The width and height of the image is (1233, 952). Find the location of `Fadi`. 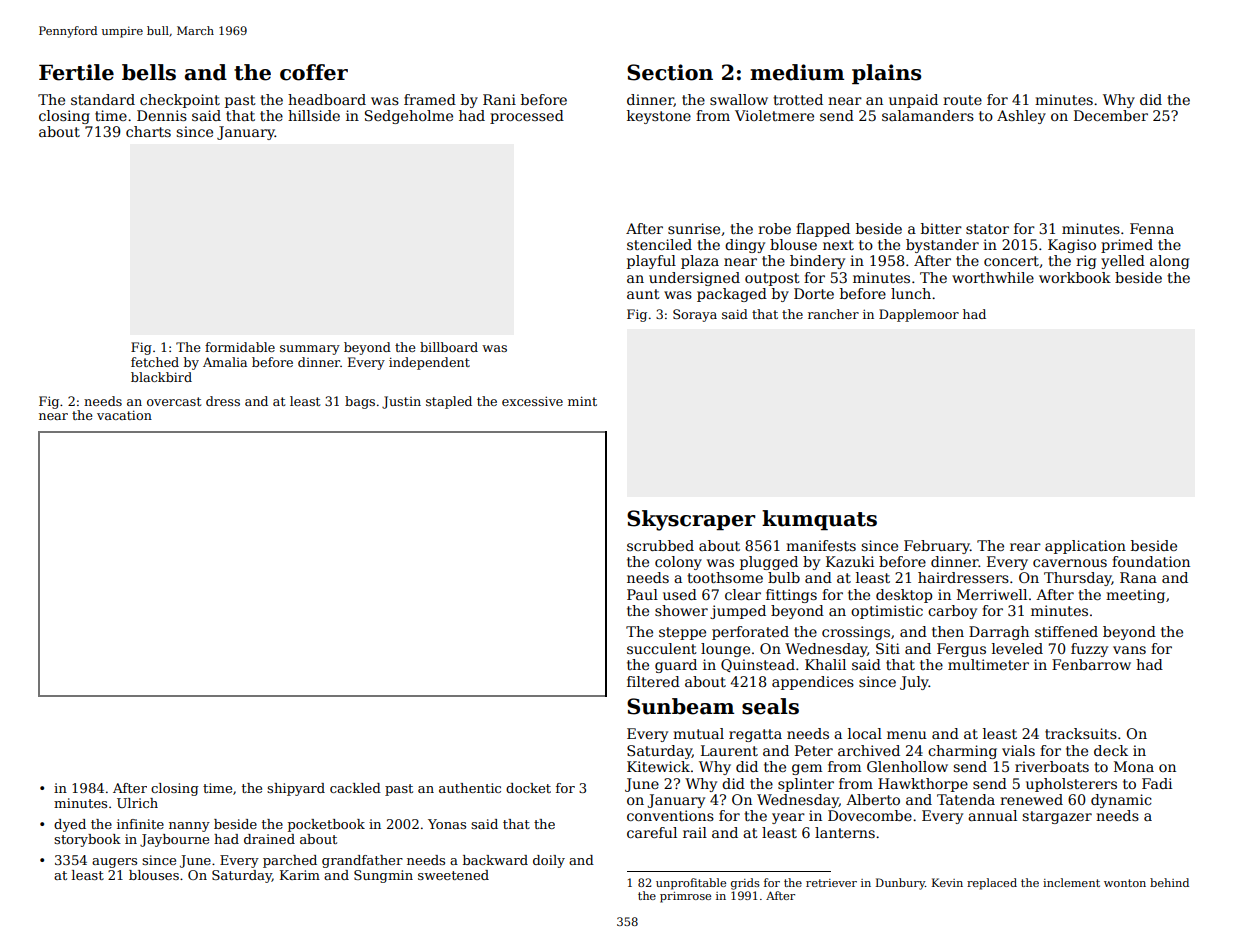

Fadi is located at coordinates (1157, 783).
